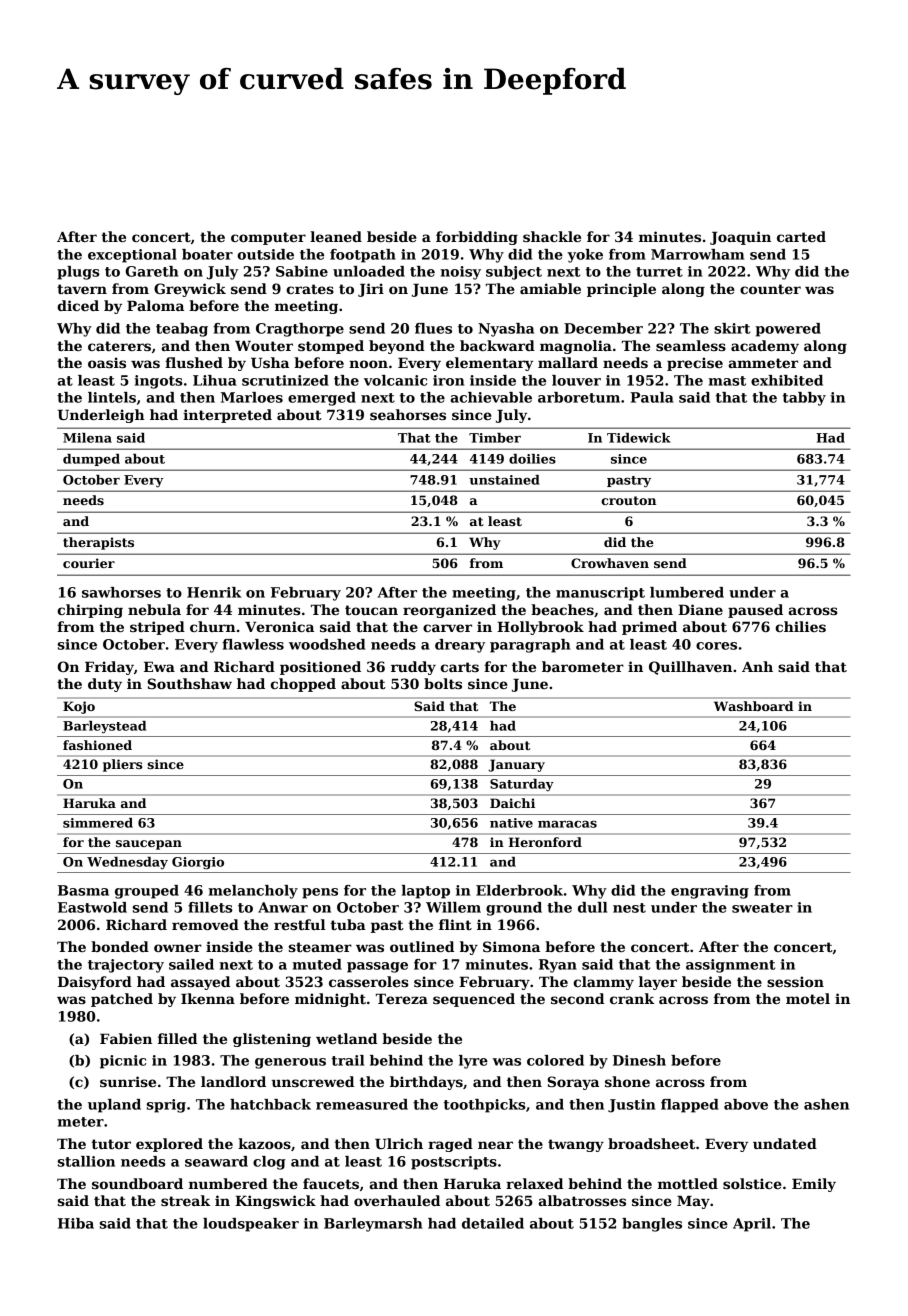  I want to click on amiable, so click(550, 288).
